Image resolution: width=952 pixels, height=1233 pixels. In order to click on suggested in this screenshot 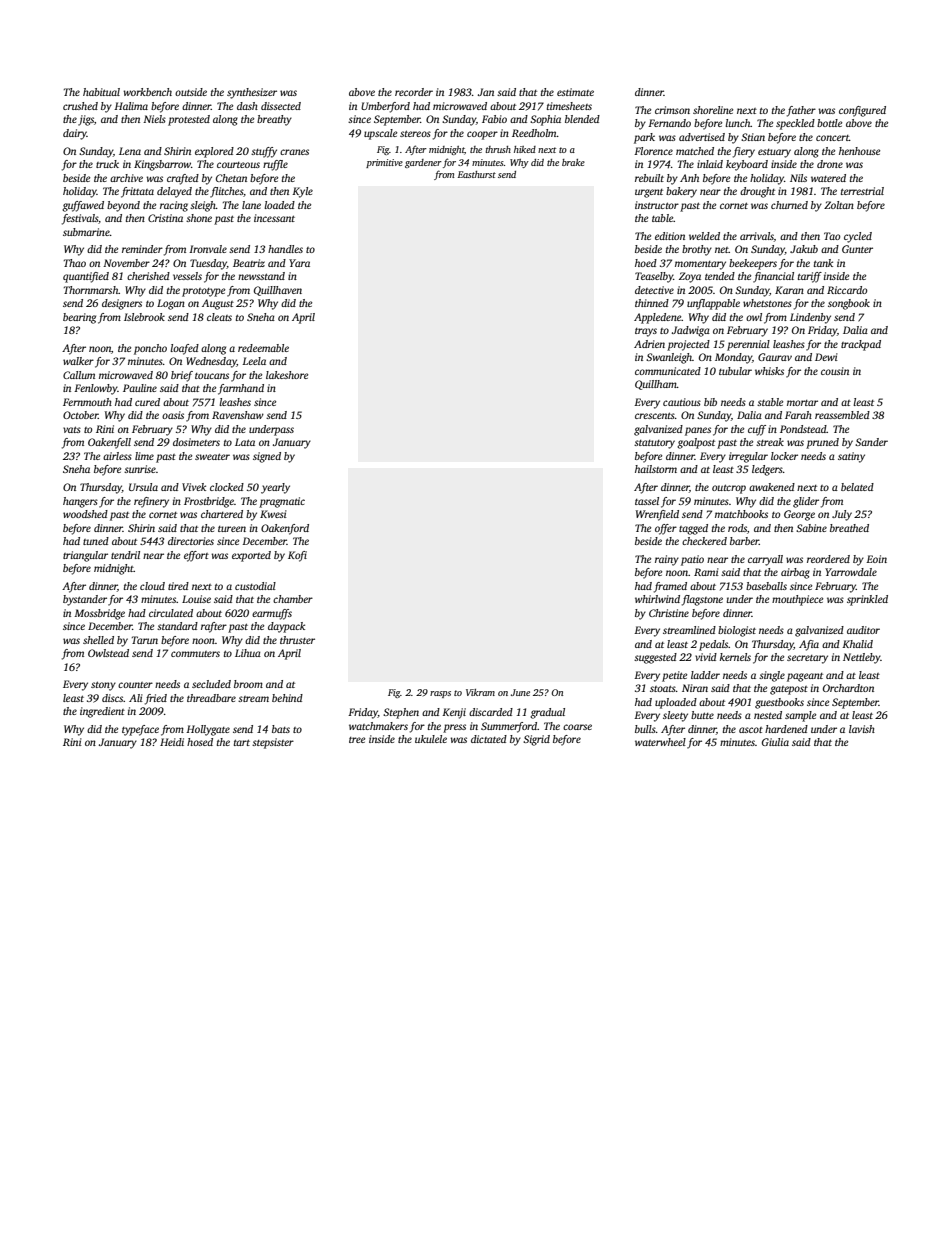, I will do `click(655, 658)`.
